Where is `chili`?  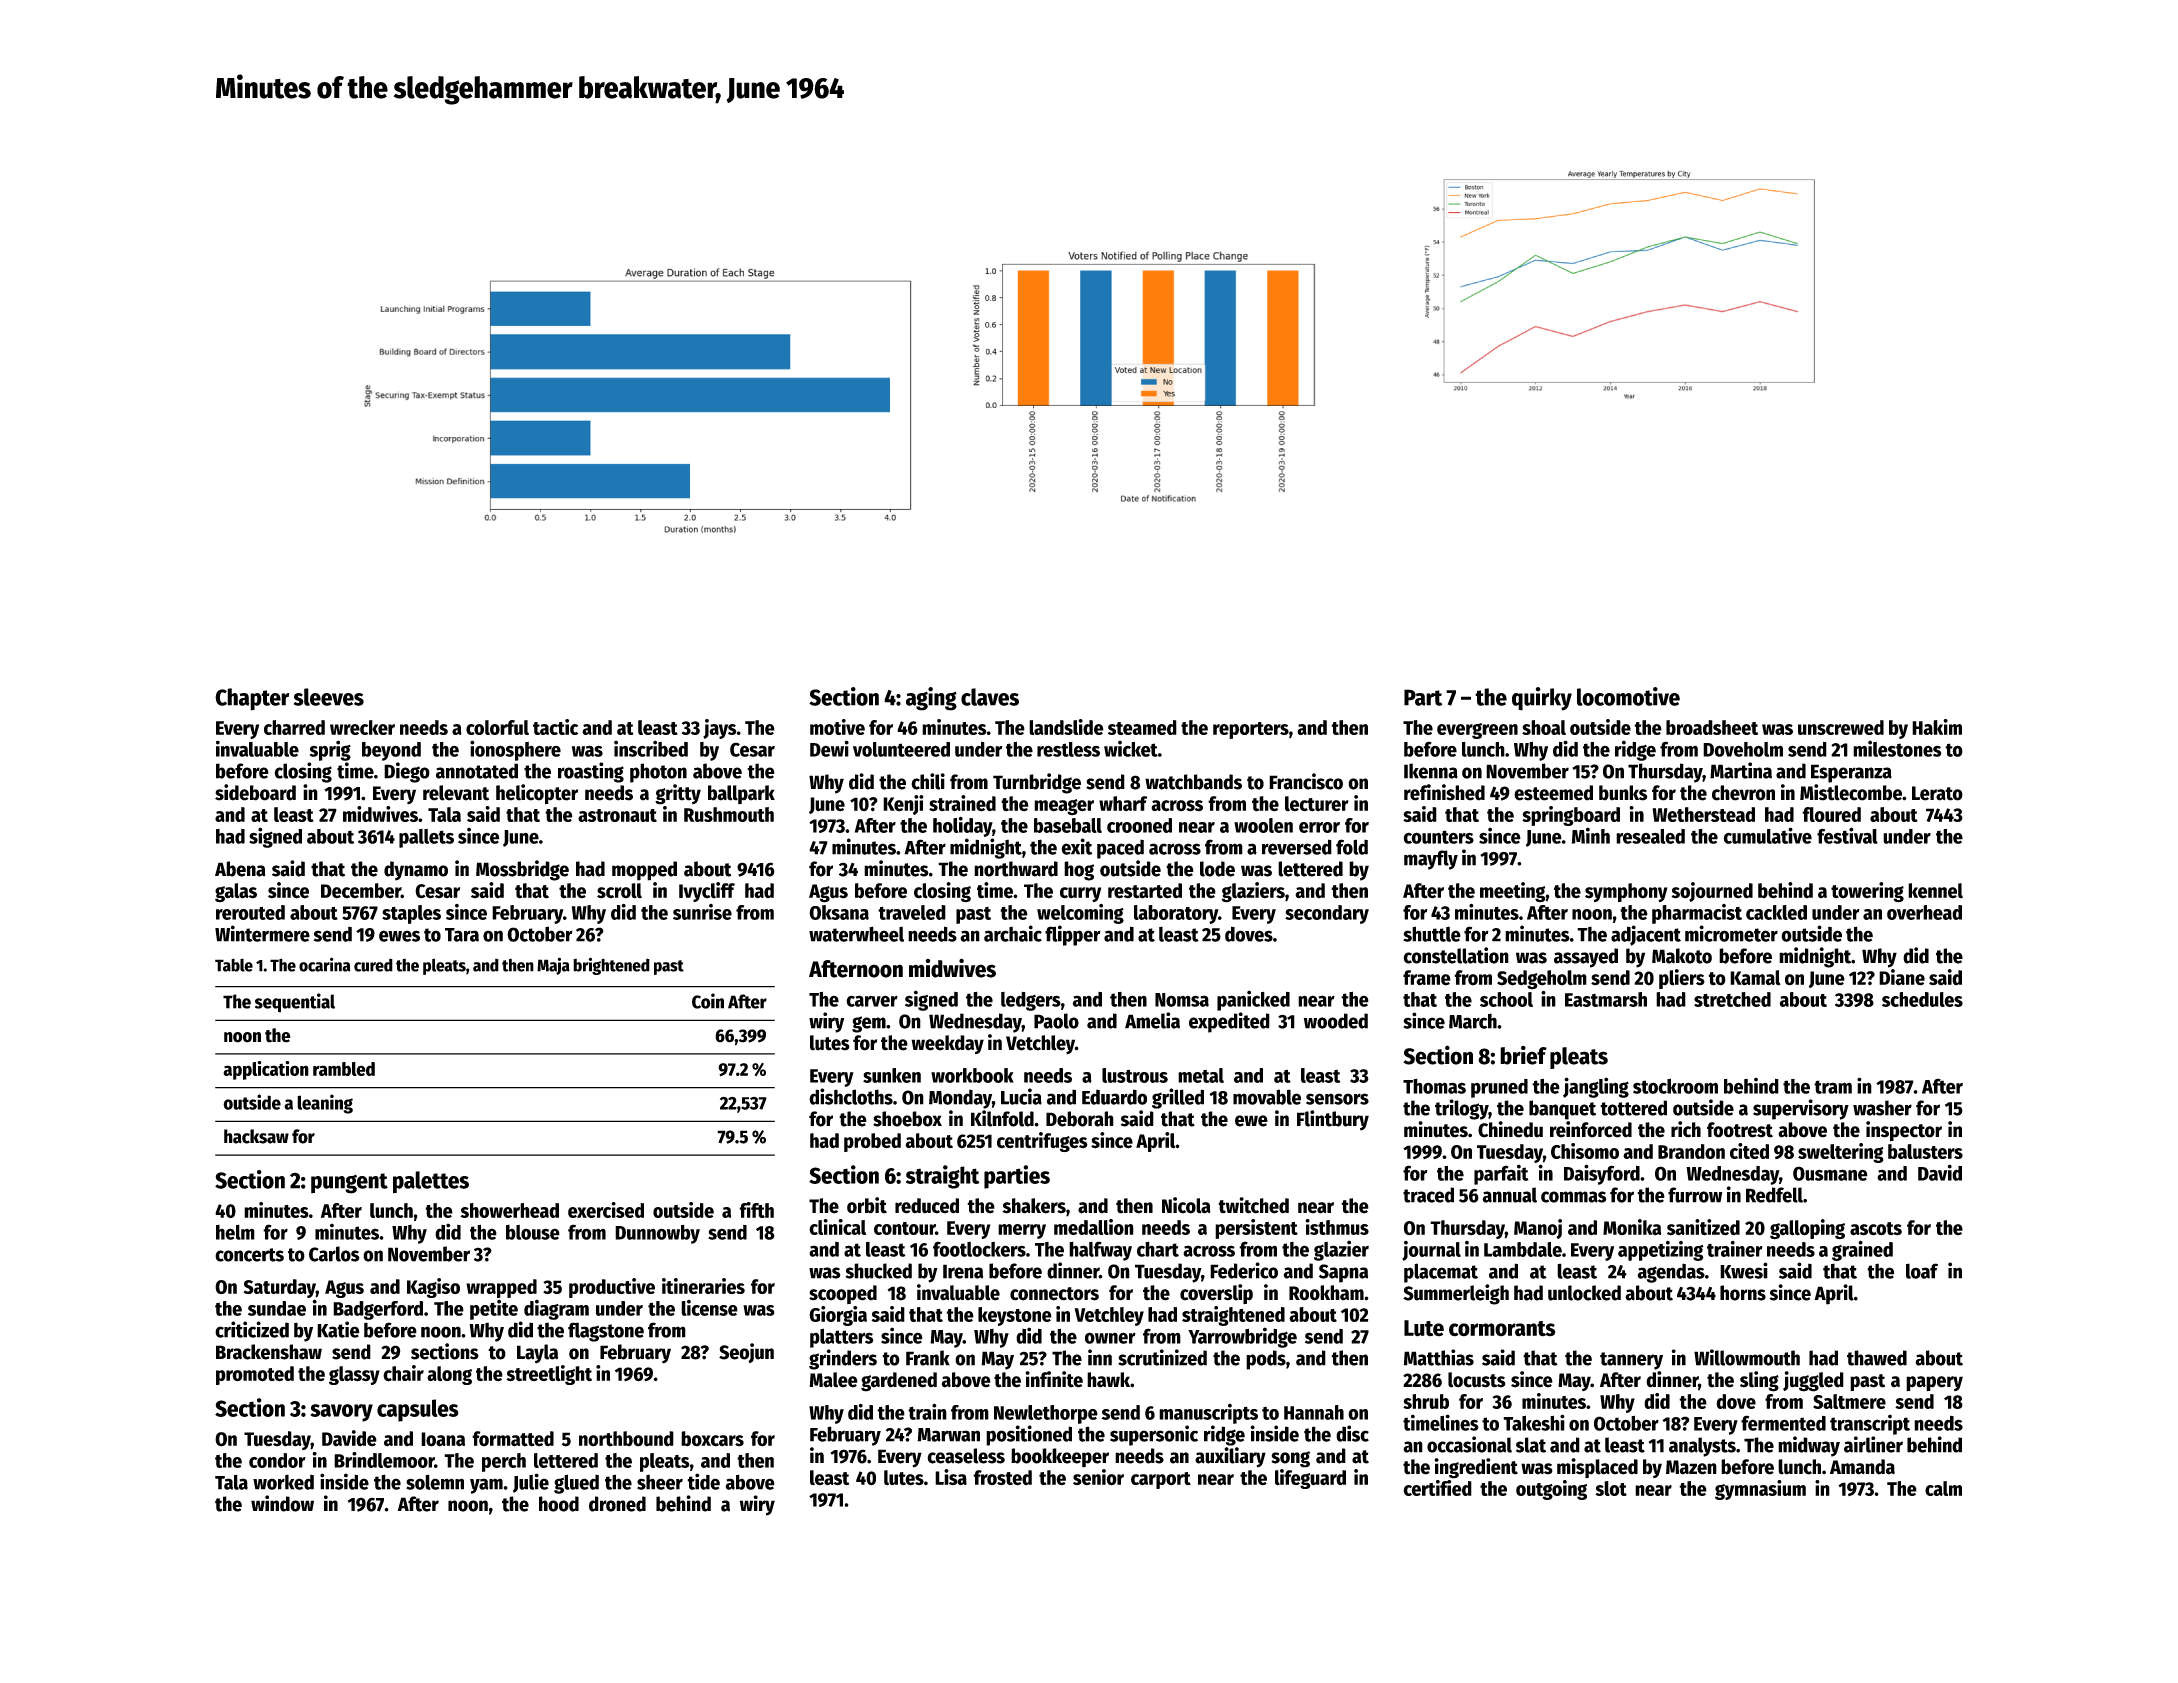 chili is located at coordinates (928, 781).
